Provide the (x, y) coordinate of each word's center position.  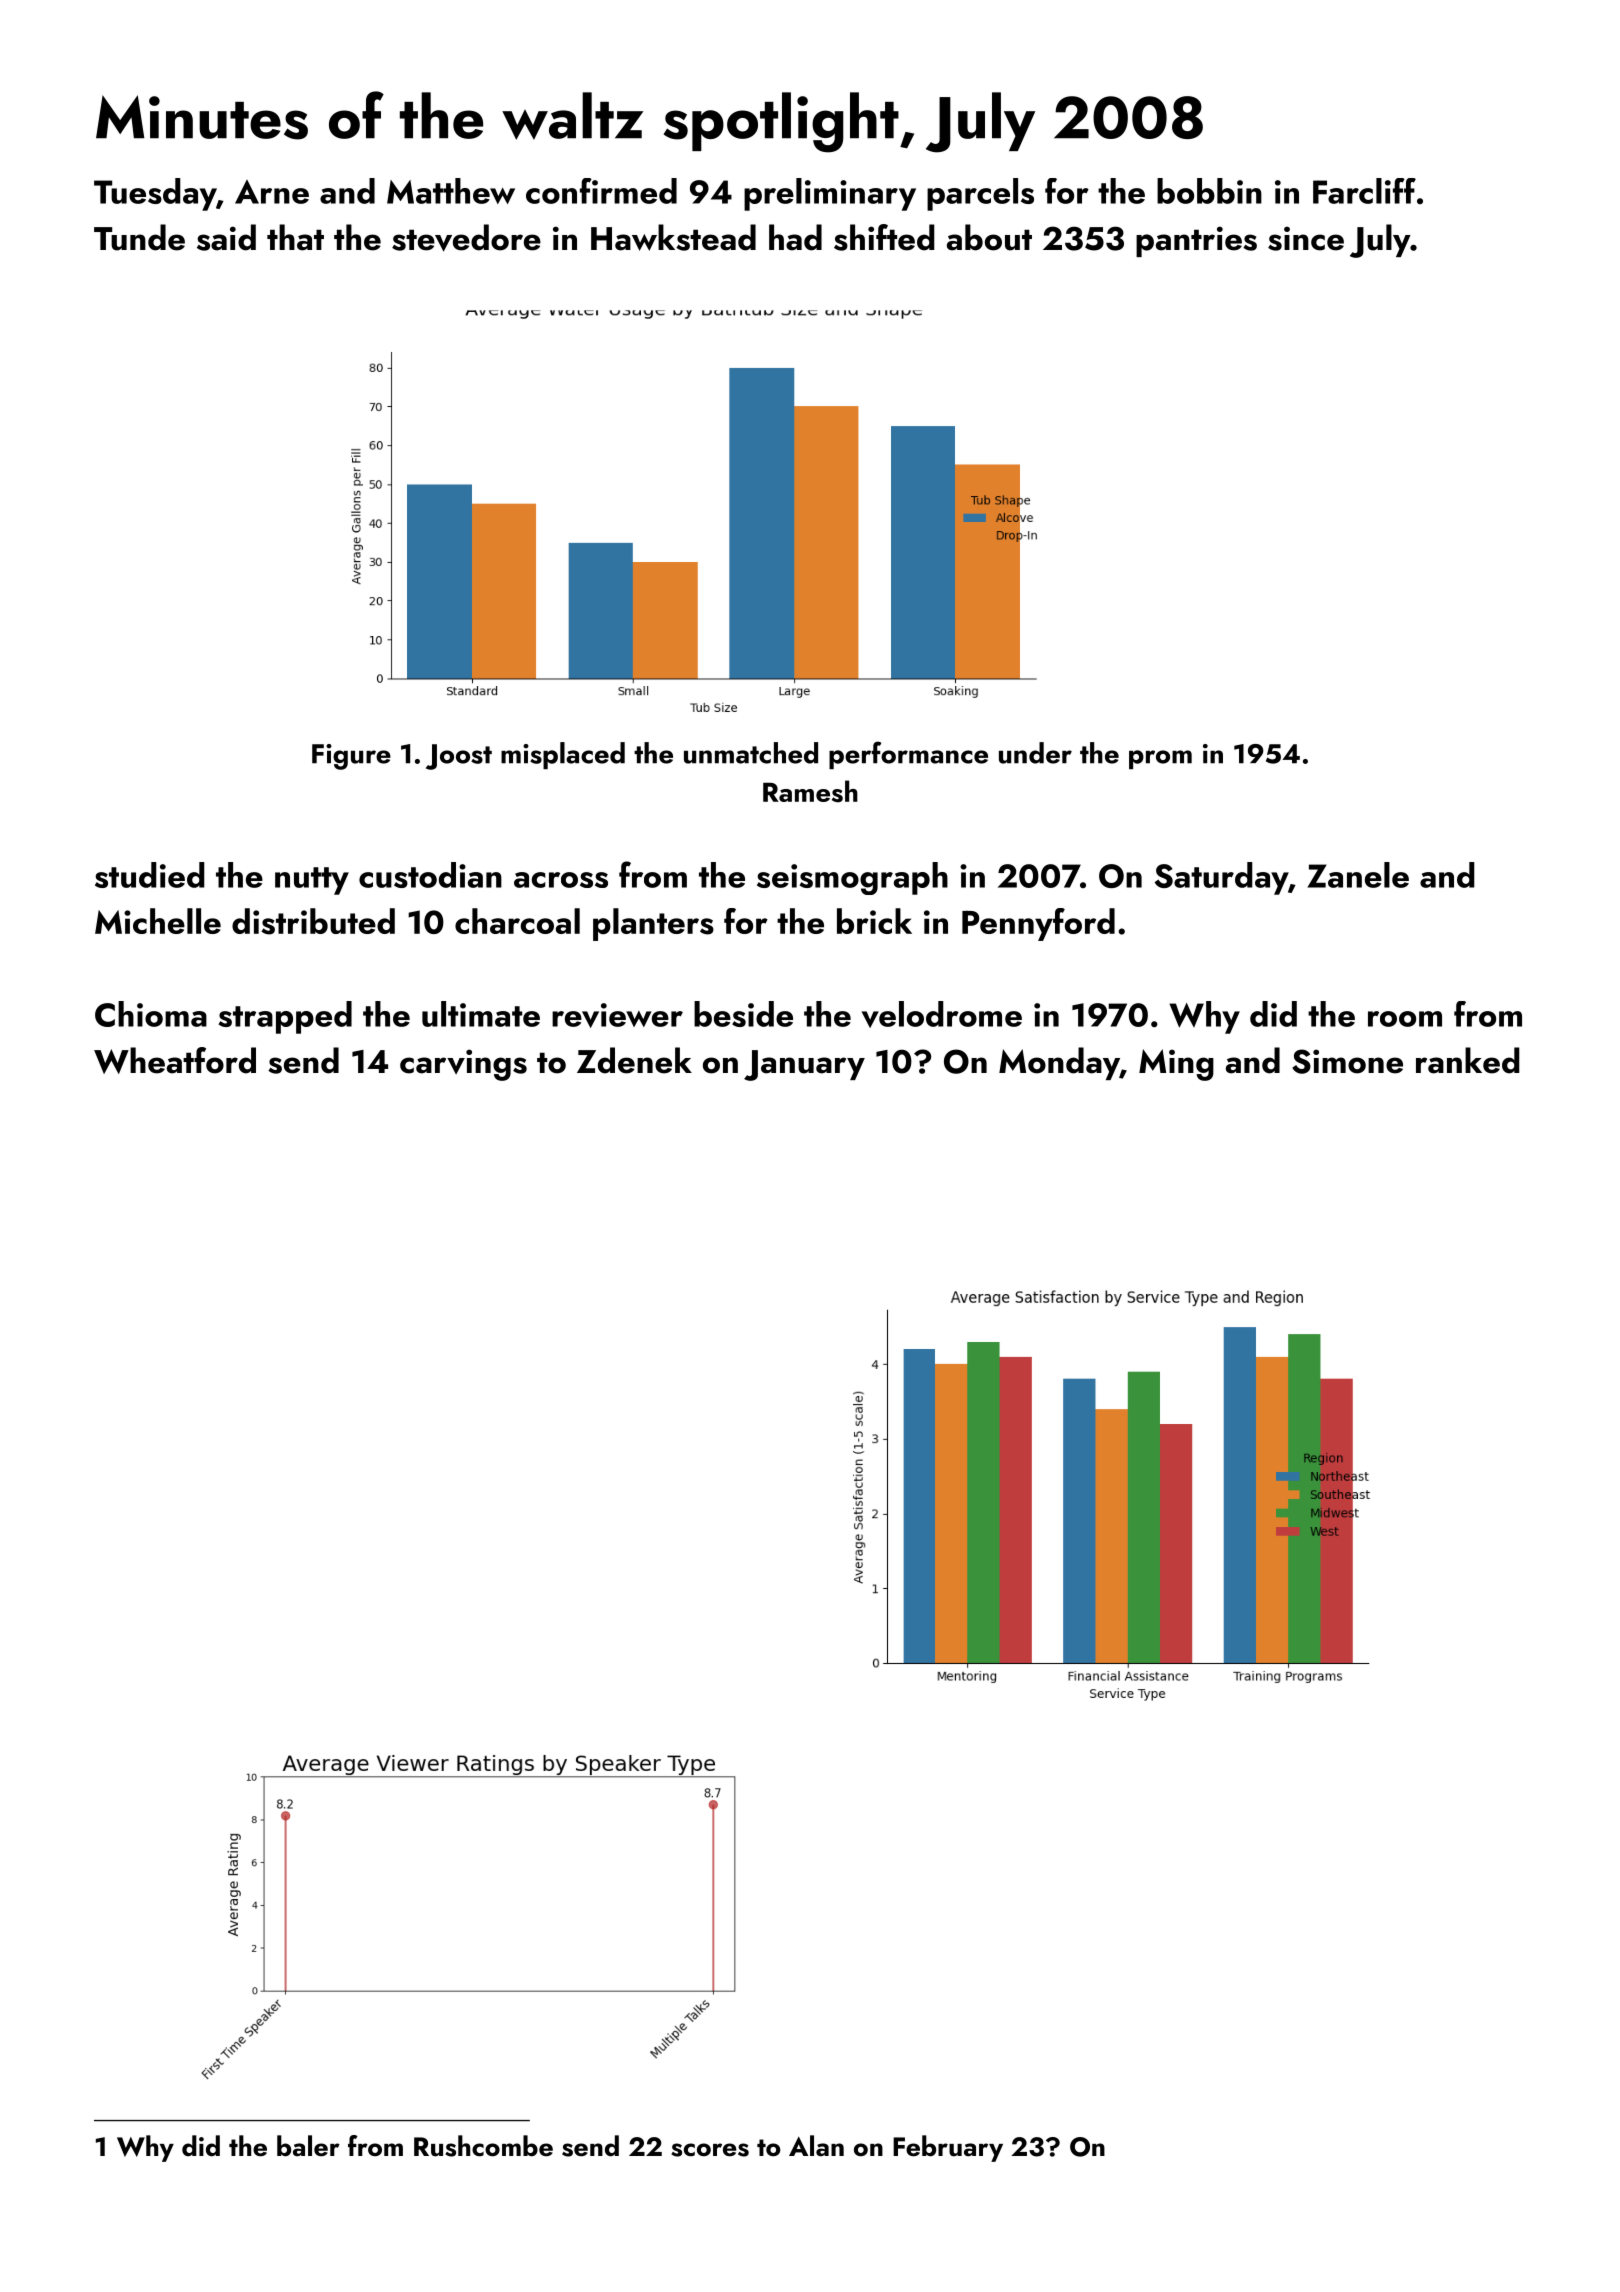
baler (308, 2146)
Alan (816, 2146)
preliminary (830, 194)
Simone (1347, 1061)
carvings (463, 1065)
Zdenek (634, 1060)
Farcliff (1364, 191)
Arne (272, 192)
